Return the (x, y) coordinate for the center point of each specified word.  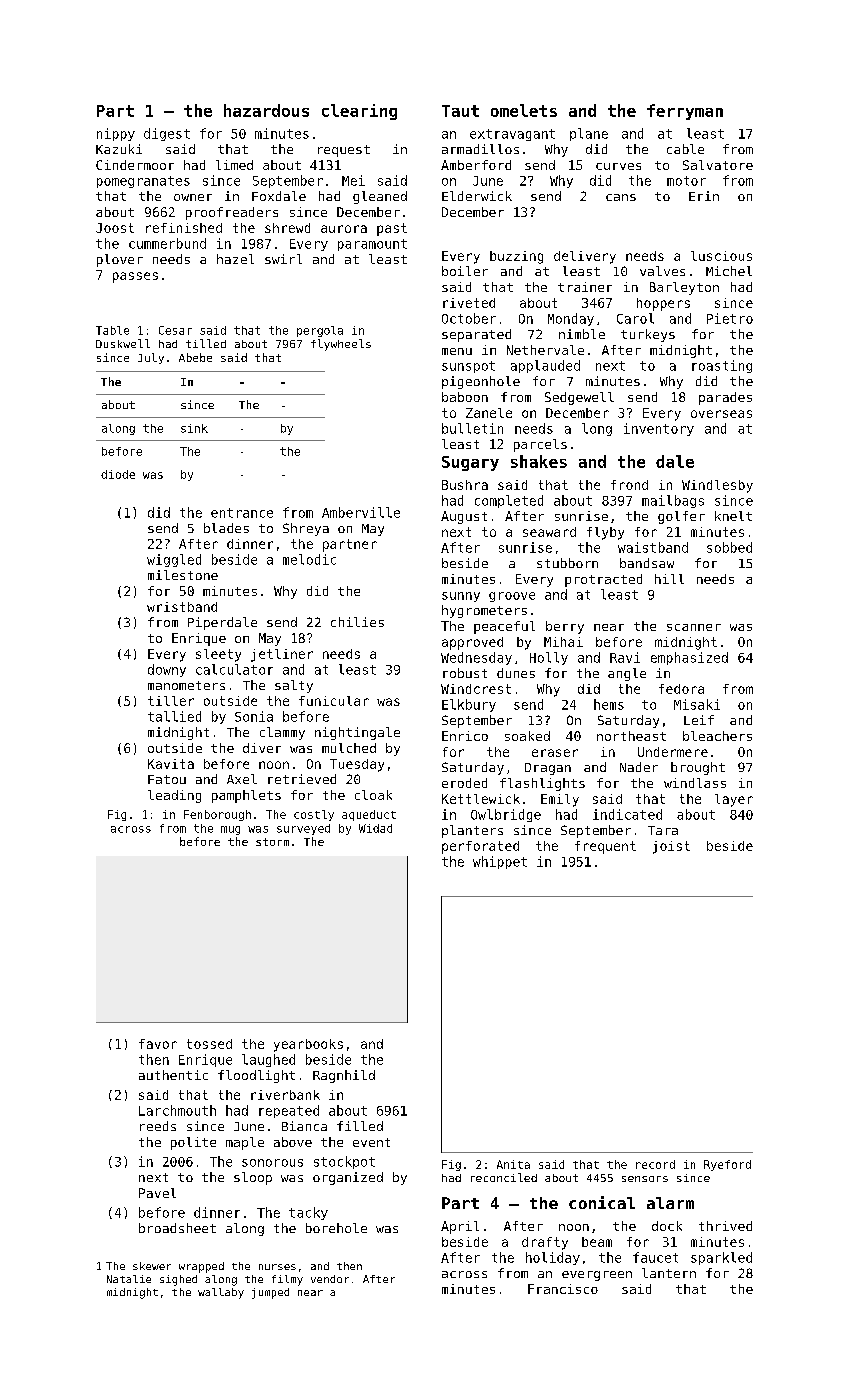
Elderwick (477, 196)
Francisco (563, 1289)
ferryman (685, 112)
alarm (670, 1203)
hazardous (266, 110)
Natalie (129, 1279)
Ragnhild (344, 1076)
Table (112, 330)
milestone (183, 575)
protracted (603, 580)
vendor (330, 1279)
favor (158, 1044)
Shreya (306, 529)
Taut (460, 111)
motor (686, 181)
